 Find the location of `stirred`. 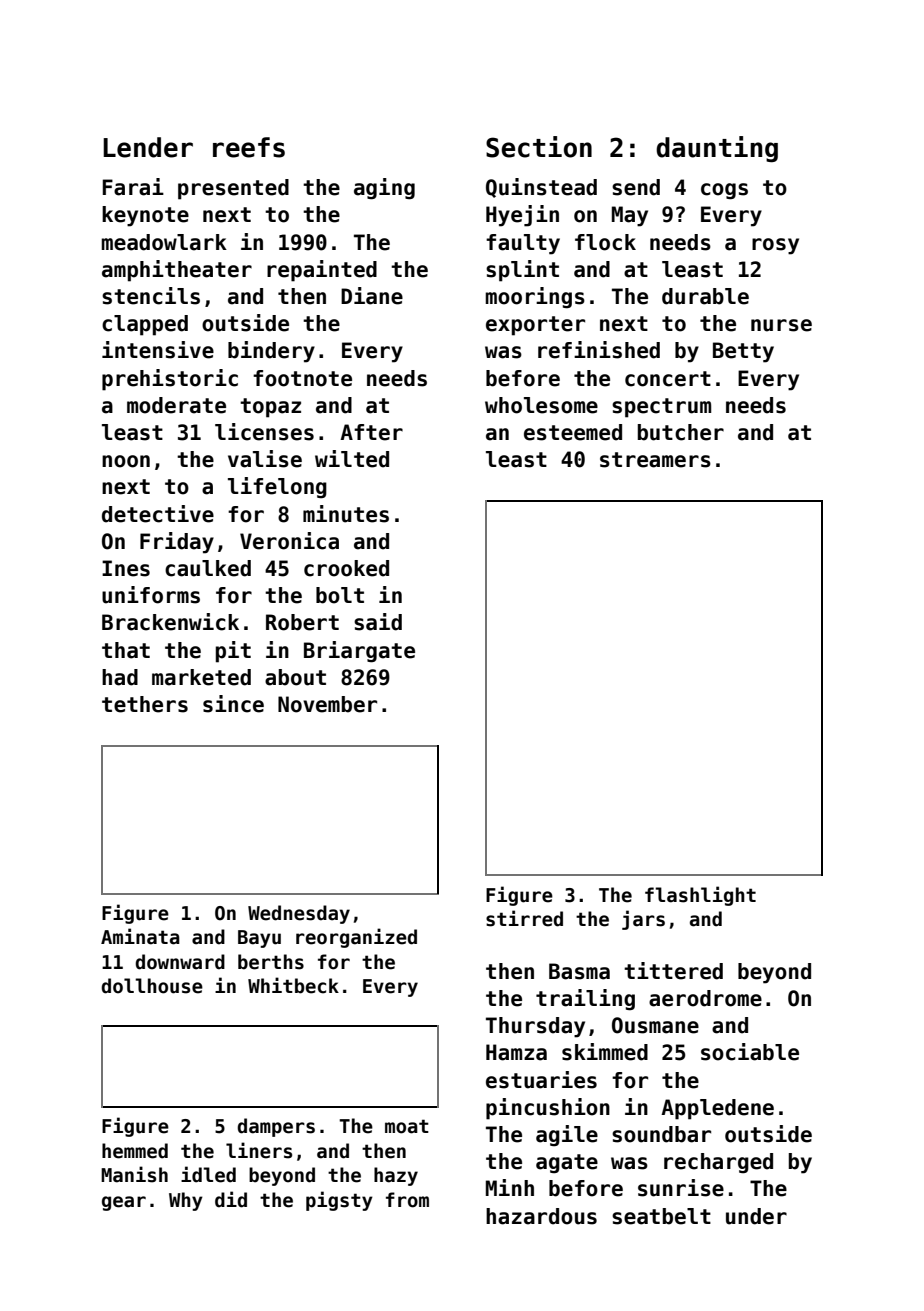

stirred is located at coordinates (524, 918).
